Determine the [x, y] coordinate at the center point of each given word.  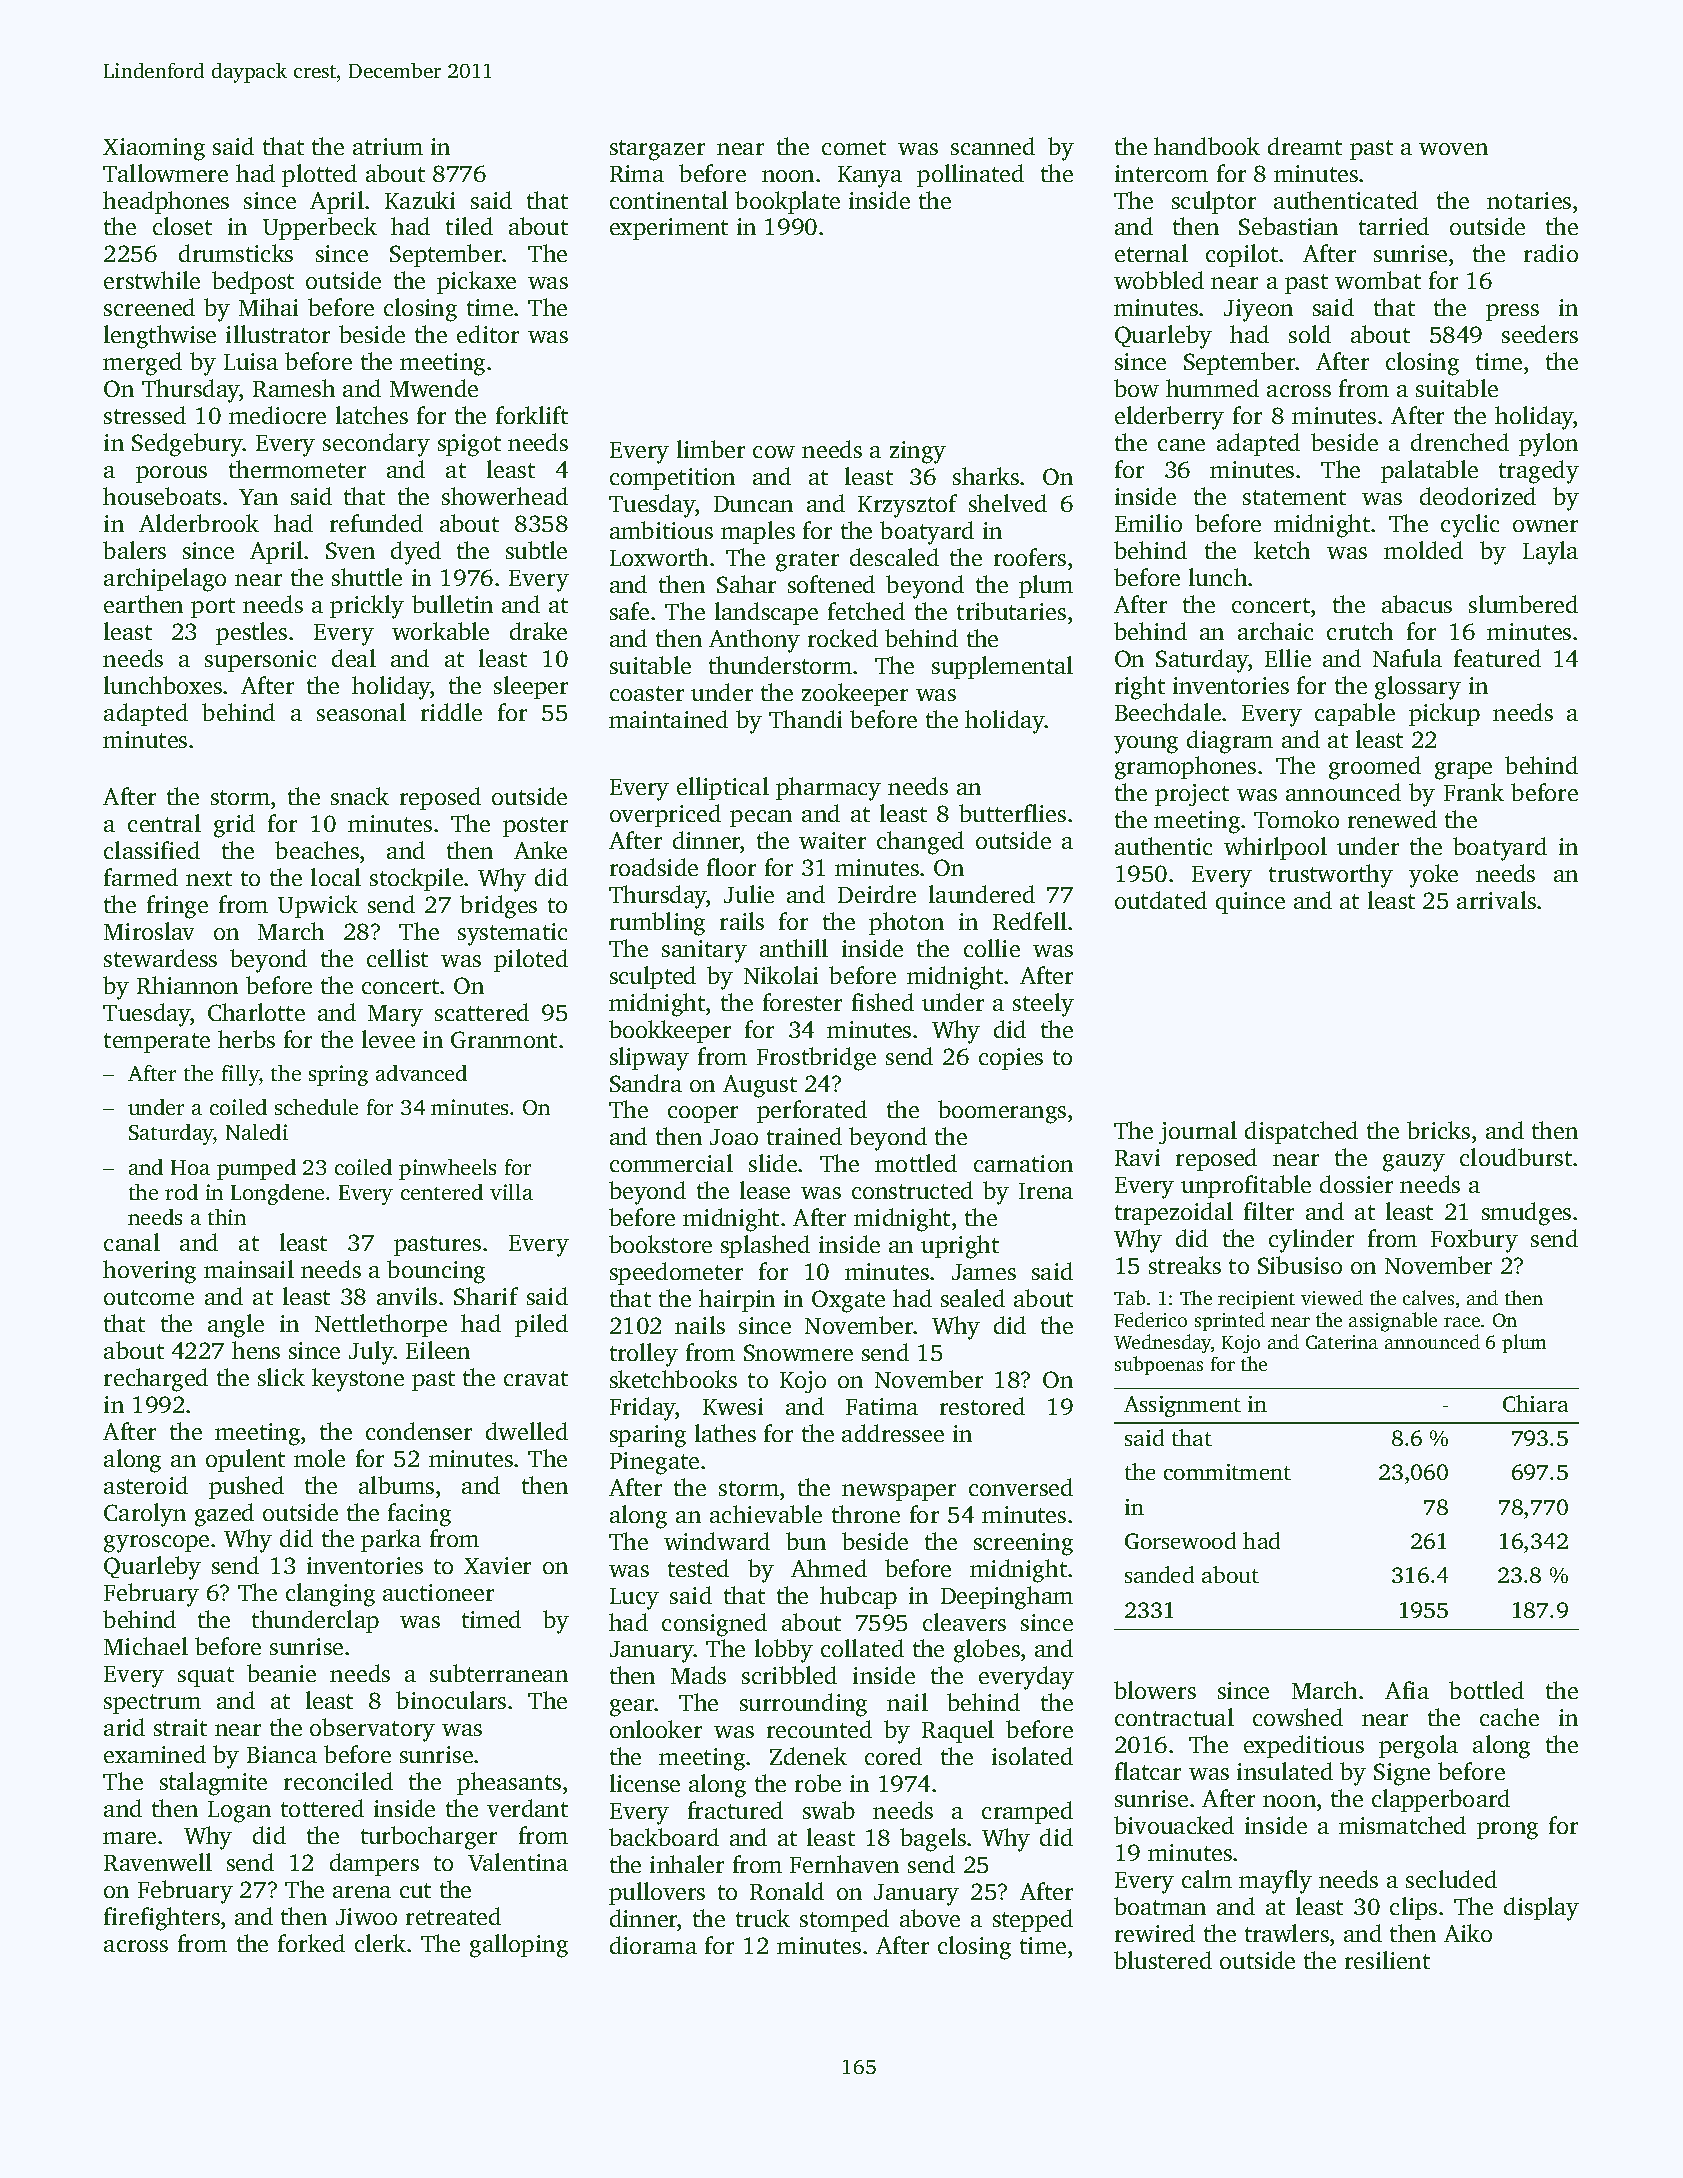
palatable [1429, 471]
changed [920, 843]
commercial [671, 1163]
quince [1250, 903]
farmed [141, 877]
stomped [844, 1920]
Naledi [257, 1132]
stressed [145, 415]
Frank [1474, 792]
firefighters [162, 1919]
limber [711, 449]
